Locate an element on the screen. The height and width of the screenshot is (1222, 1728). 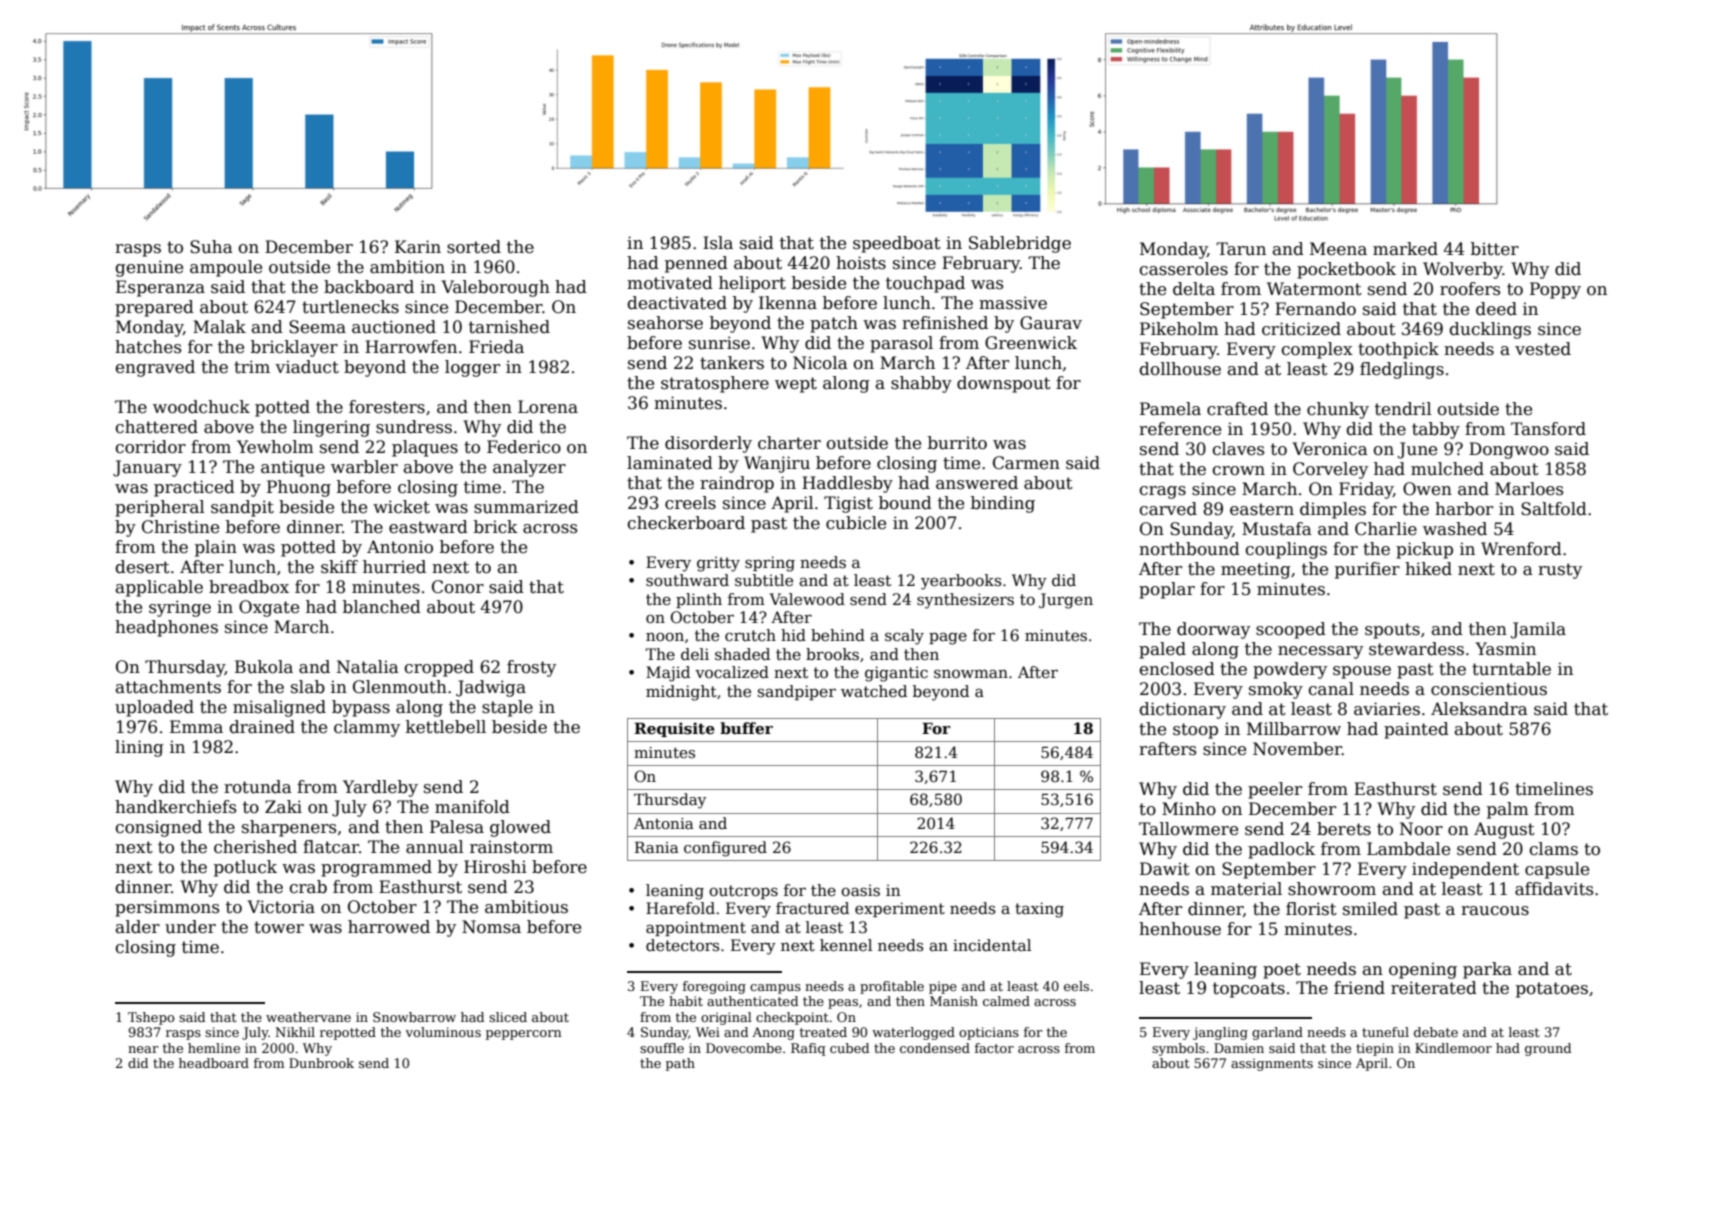
marked is located at coordinates (1405, 249).
